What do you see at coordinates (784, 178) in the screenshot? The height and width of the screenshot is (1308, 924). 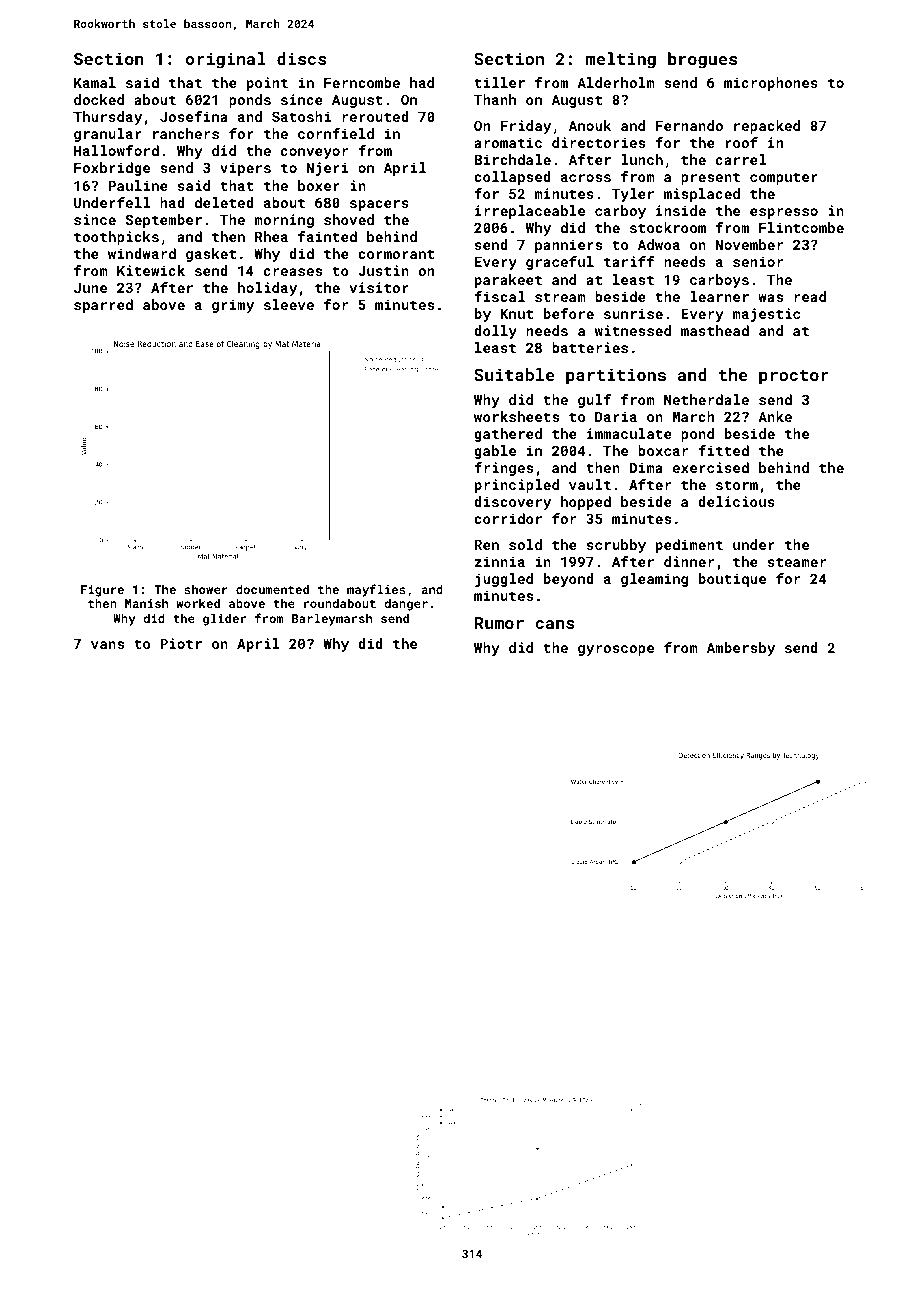 I see `computer` at bounding box center [784, 178].
